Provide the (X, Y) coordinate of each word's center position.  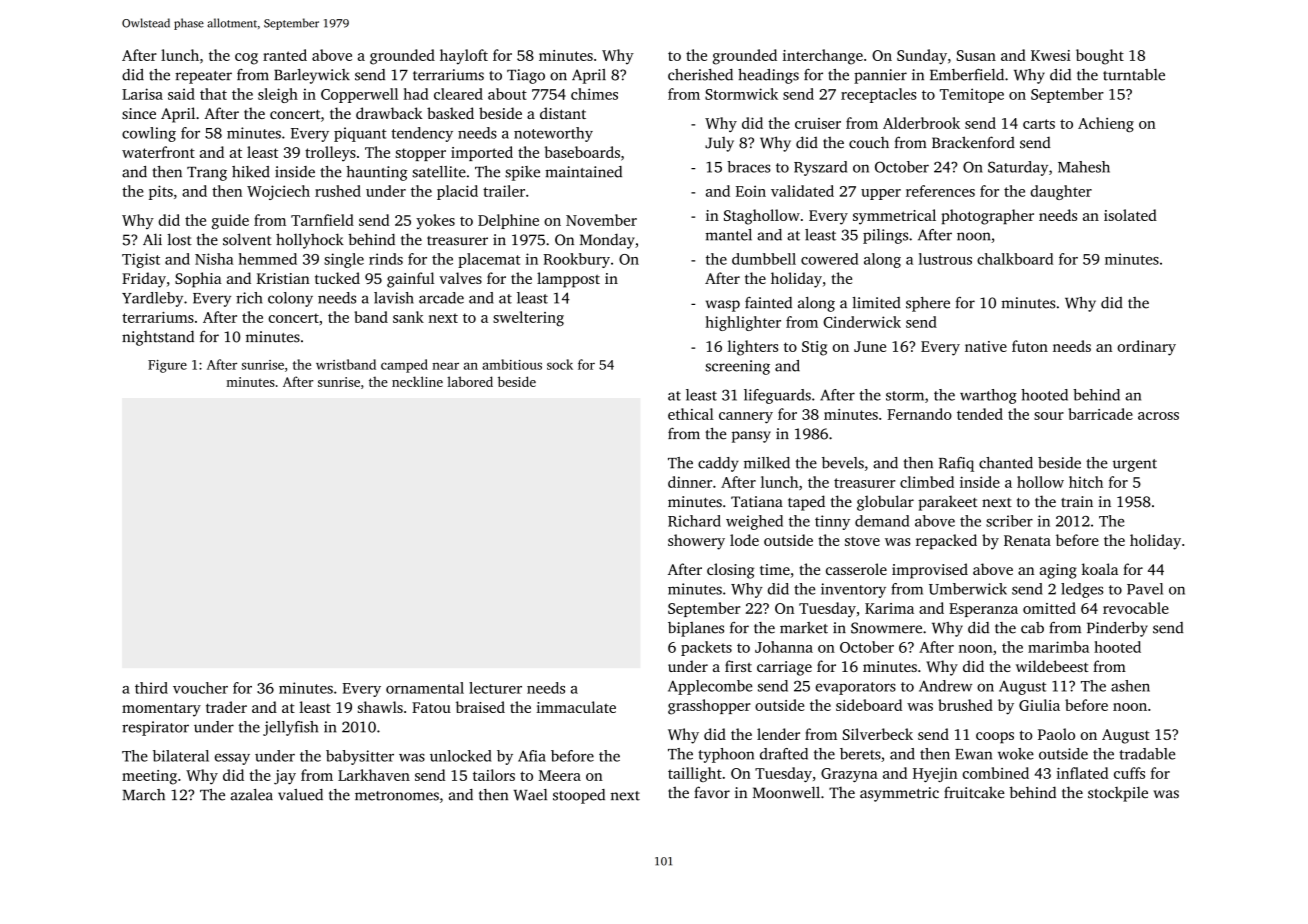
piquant (360, 134)
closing (731, 571)
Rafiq (956, 464)
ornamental (425, 688)
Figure (167, 366)
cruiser (818, 123)
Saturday (1018, 168)
